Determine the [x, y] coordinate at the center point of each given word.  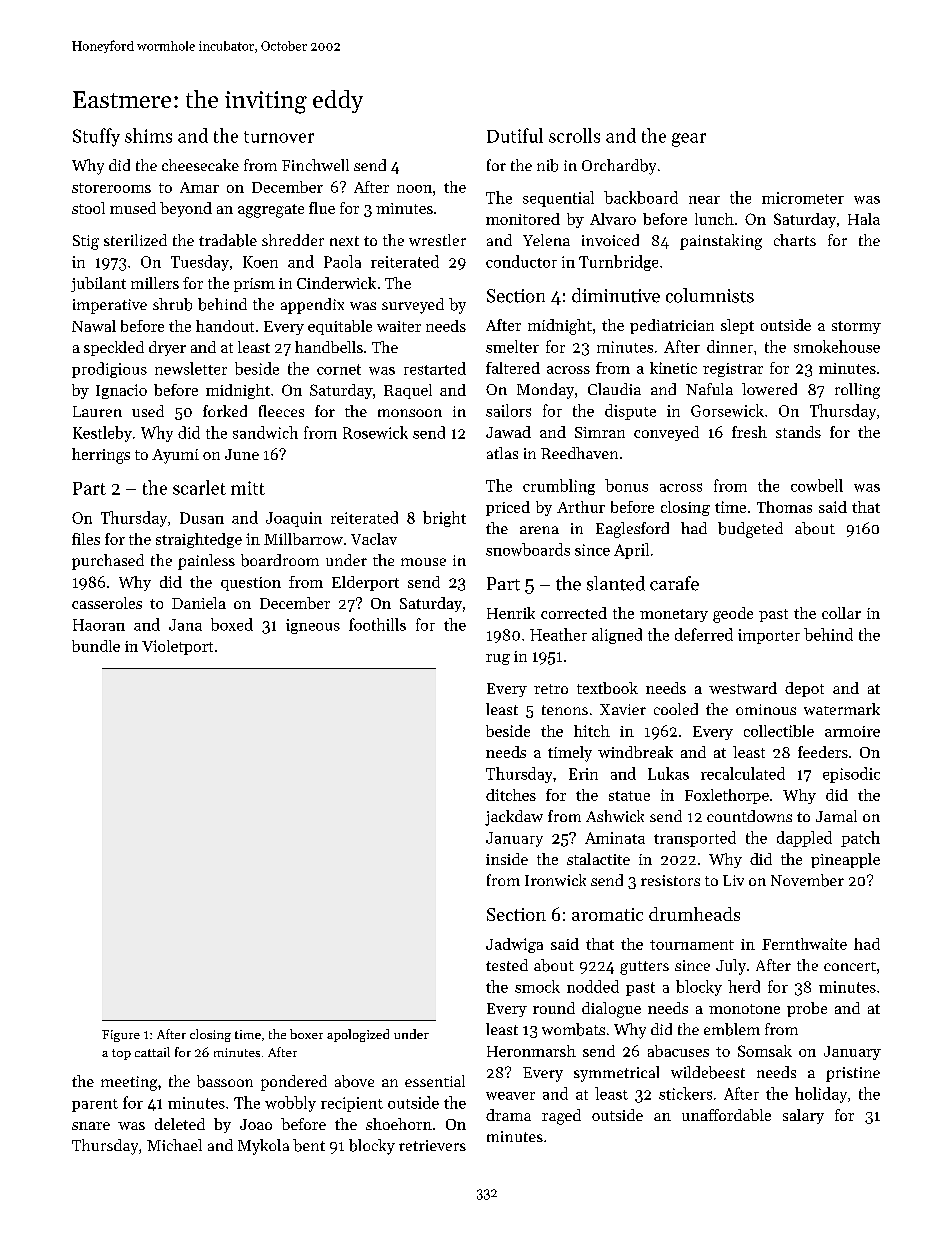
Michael [174, 1145]
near [704, 200]
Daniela [199, 603]
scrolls [574, 135]
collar [841, 613]
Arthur [581, 507]
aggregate [271, 211]
